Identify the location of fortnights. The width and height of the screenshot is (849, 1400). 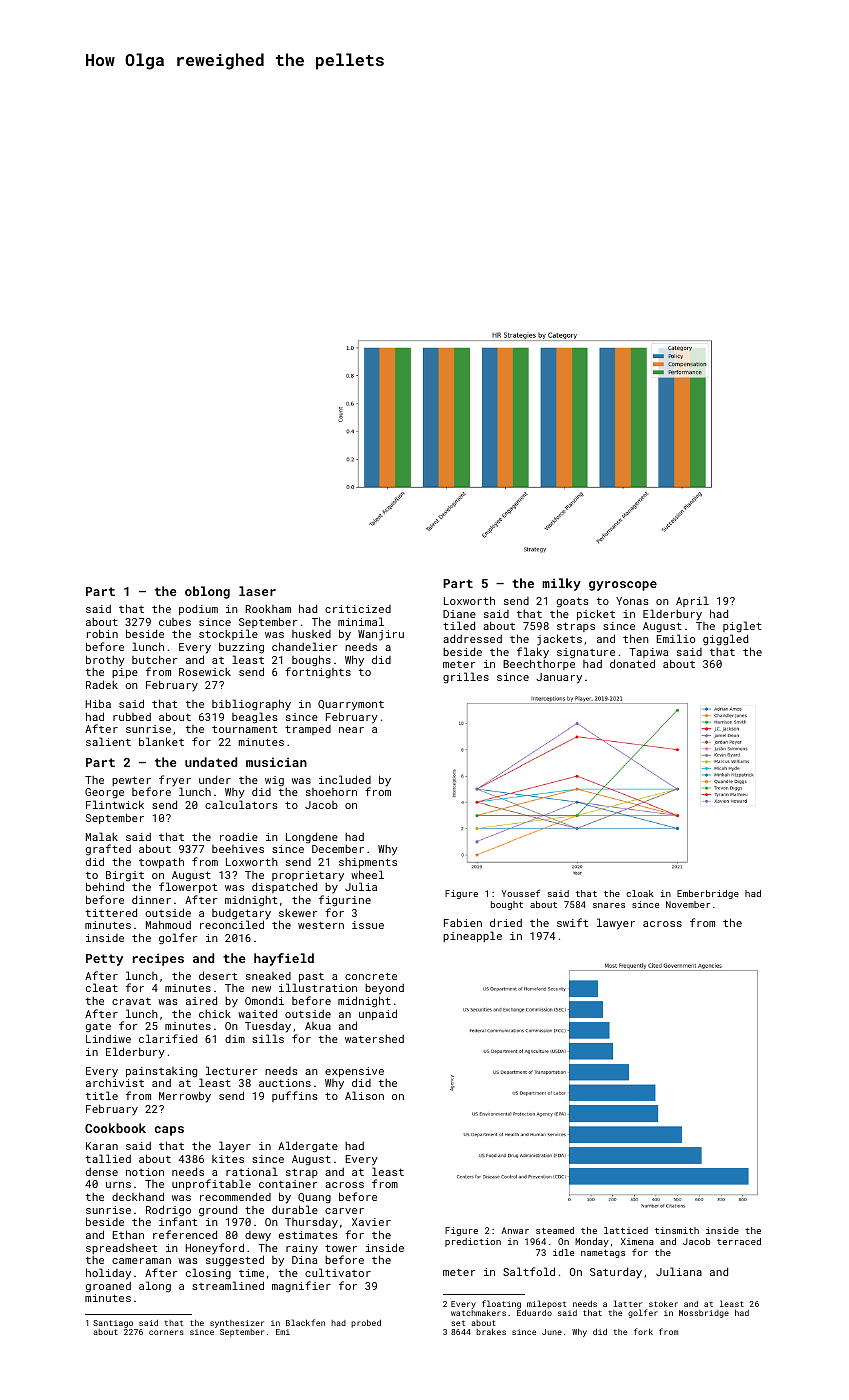
(318, 672).
